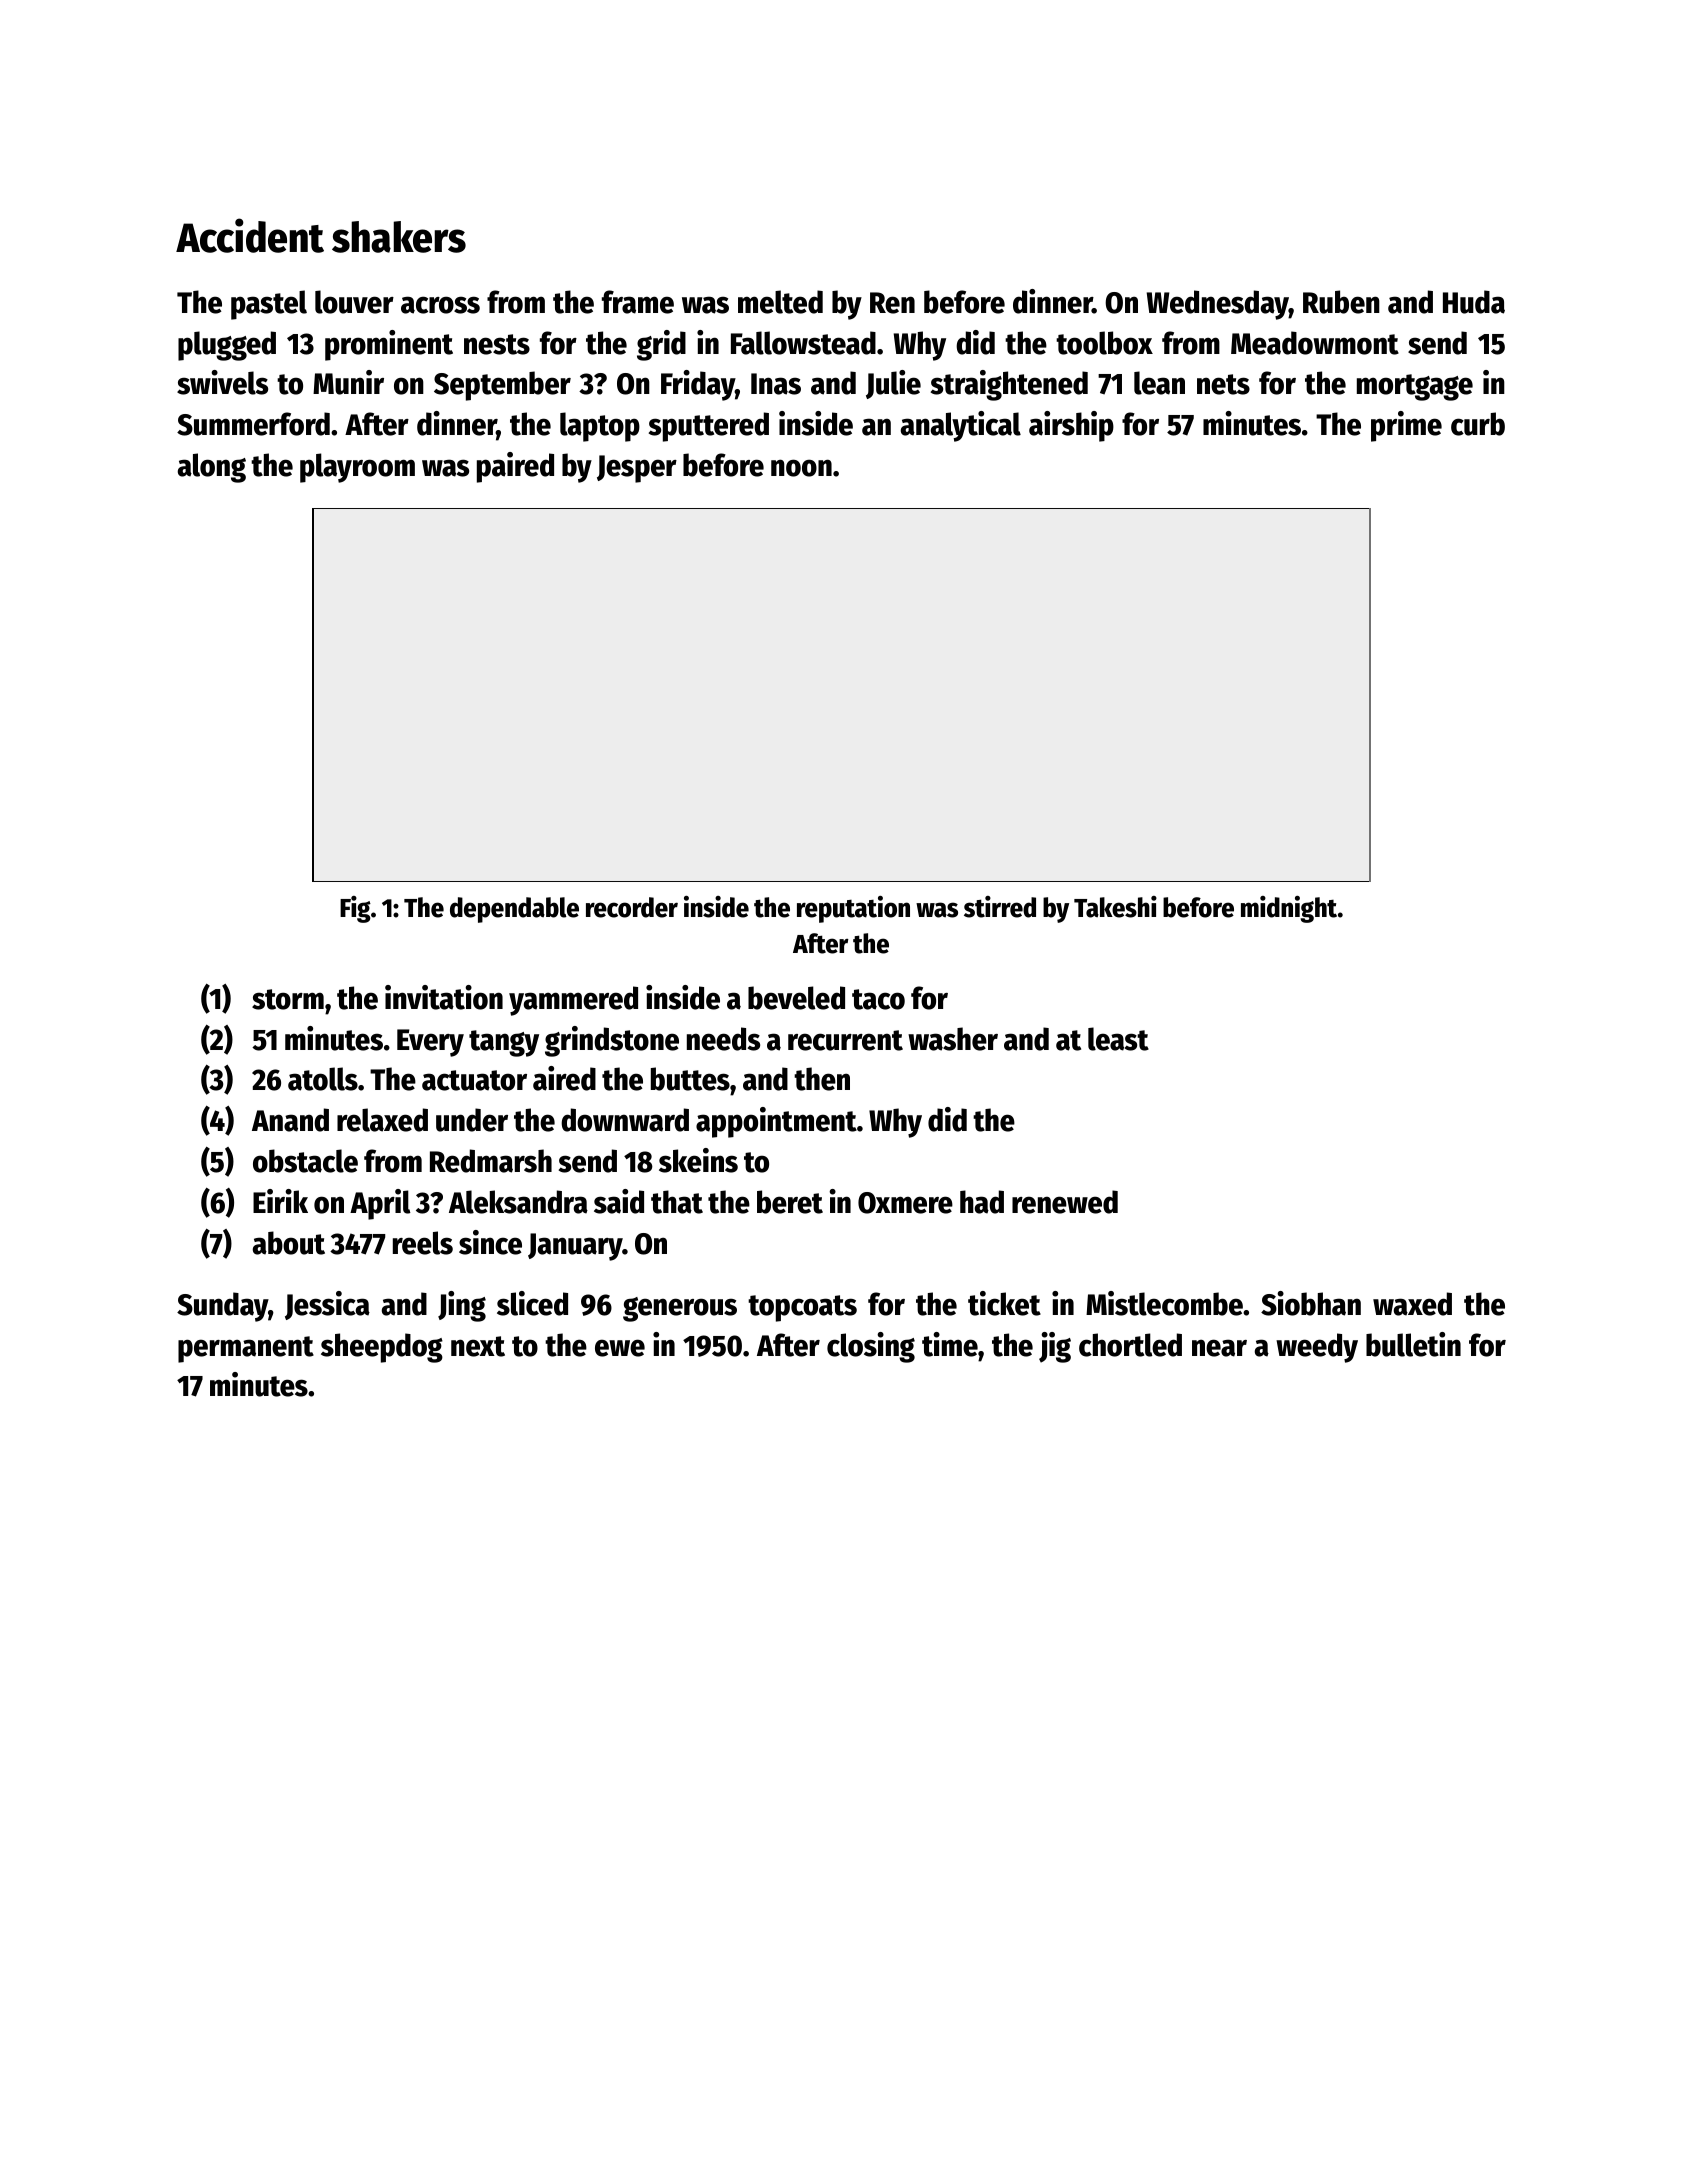 The width and height of the image is (1683, 2178). What do you see at coordinates (822, 1079) in the image?
I see `then` at bounding box center [822, 1079].
